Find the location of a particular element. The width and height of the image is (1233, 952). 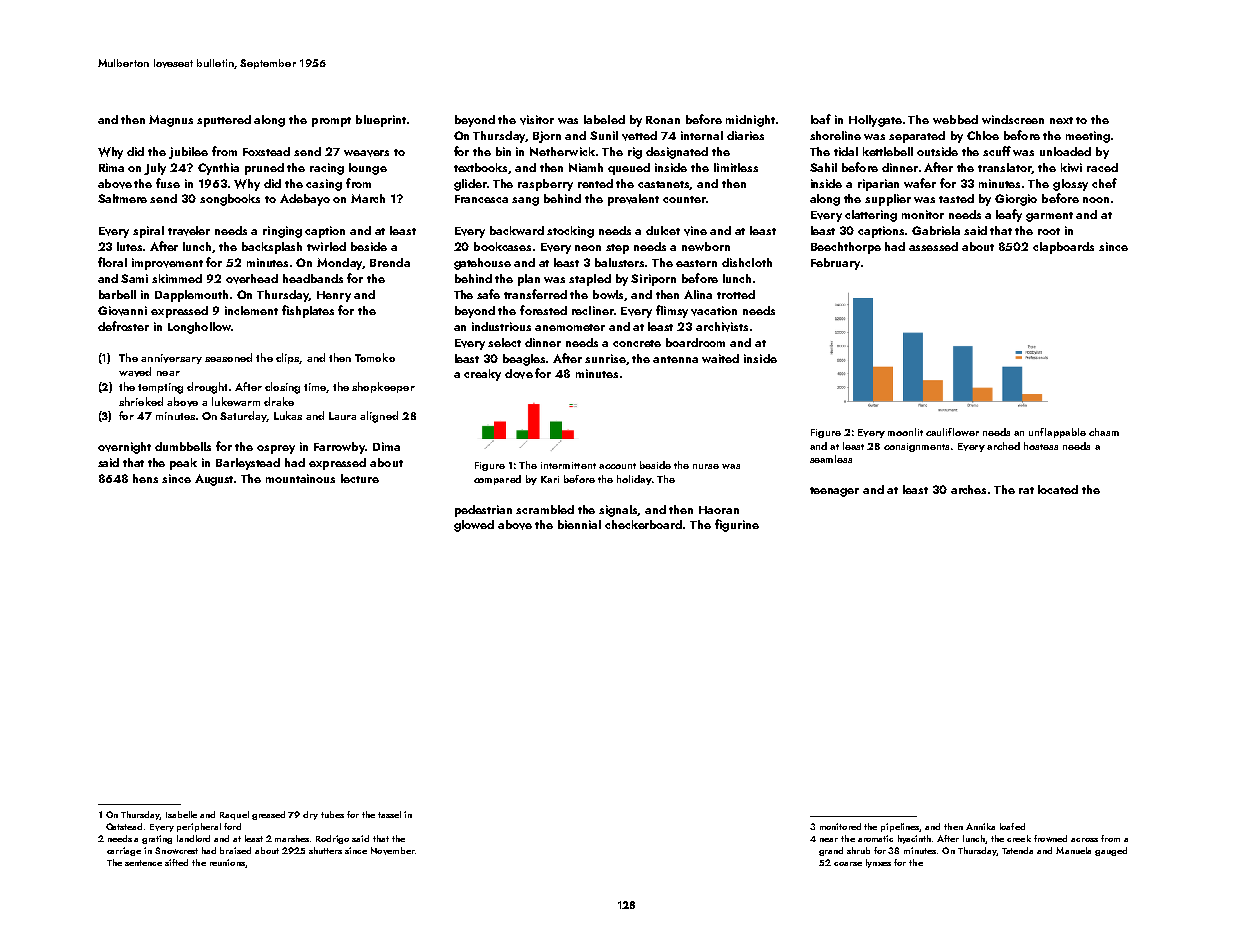

hens is located at coordinates (145, 478).
